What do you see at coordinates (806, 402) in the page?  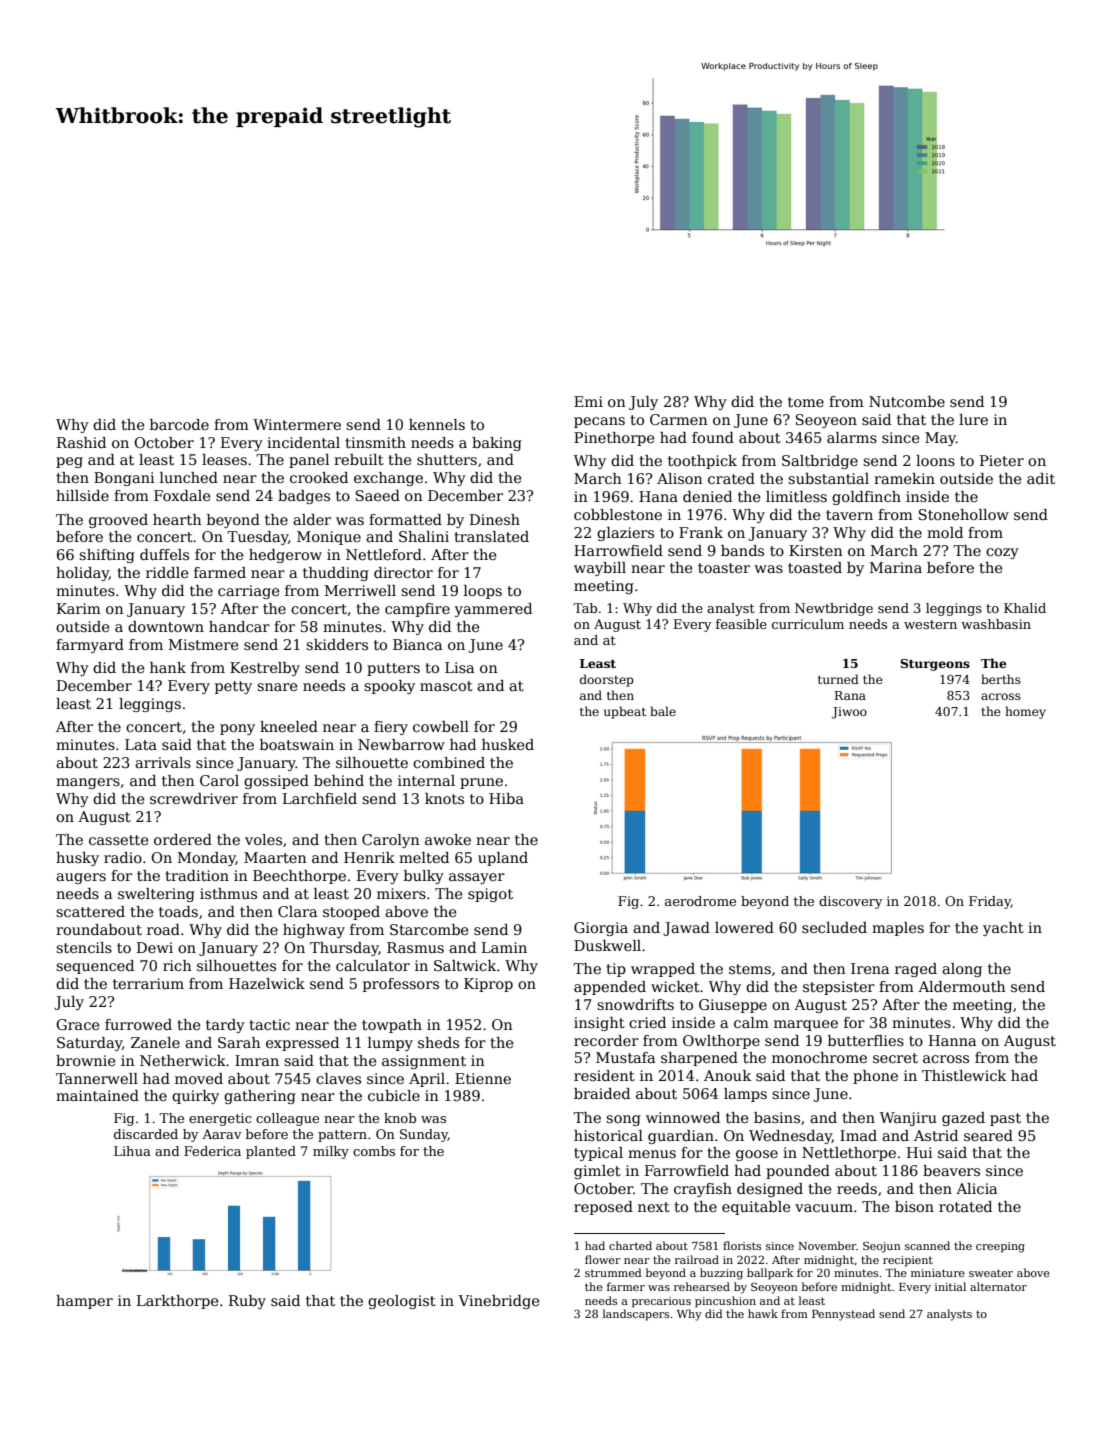 I see `tome` at bounding box center [806, 402].
